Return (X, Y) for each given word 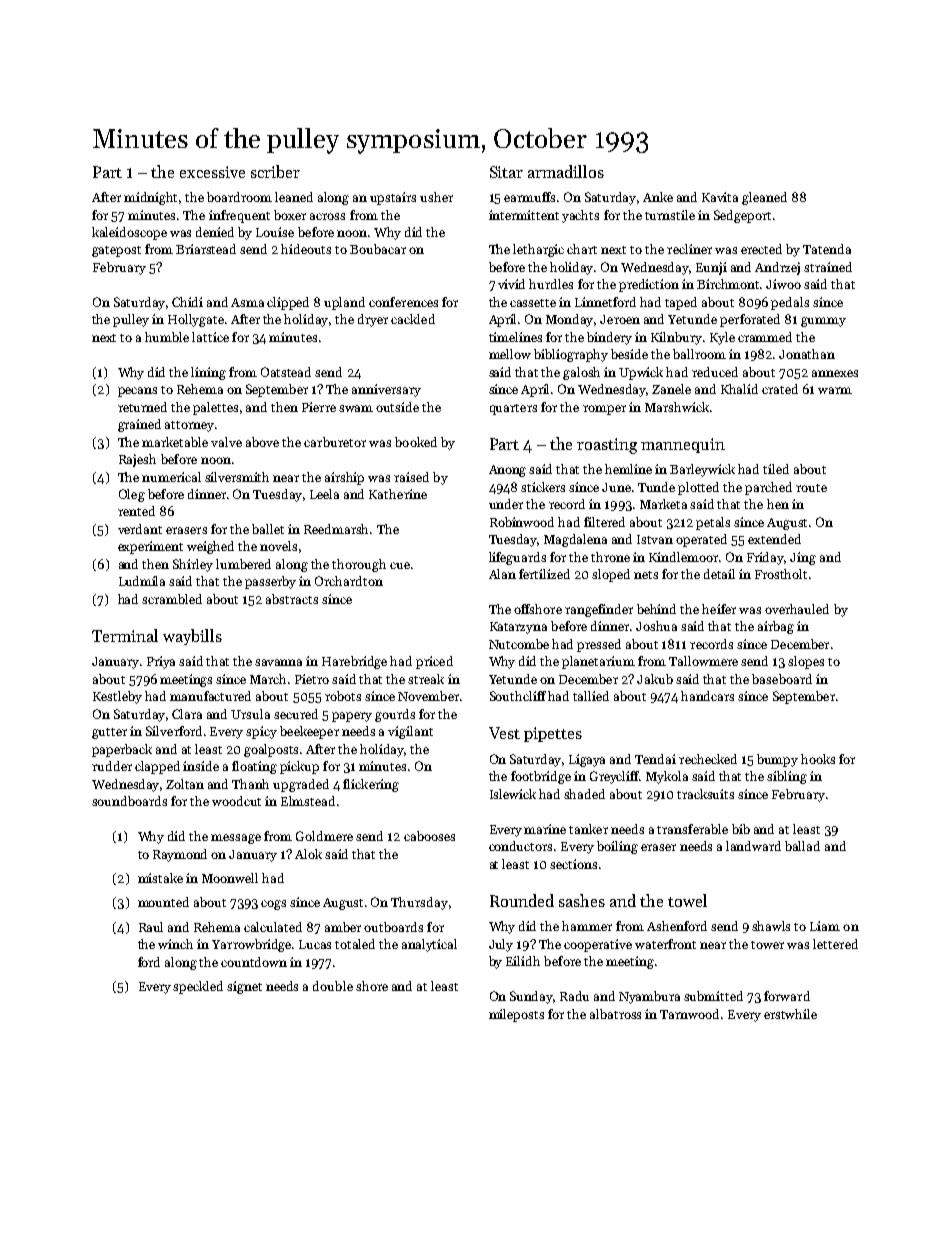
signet (244, 987)
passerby (270, 582)
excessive (212, 172)
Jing (803, 558)
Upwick (641, 373)
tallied (591, 696)
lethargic (538, 250)
